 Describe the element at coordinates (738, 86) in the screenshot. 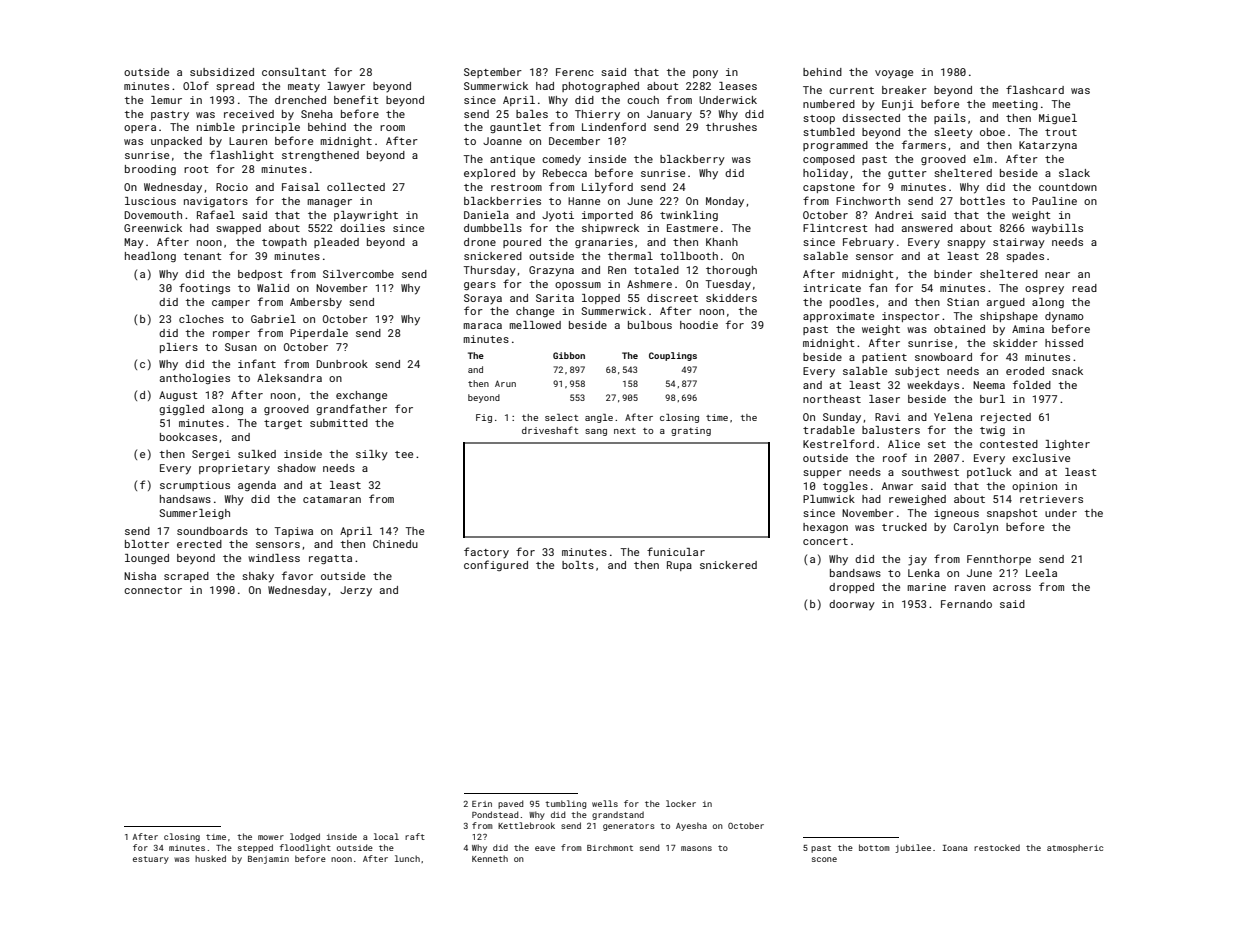

I see `leases` at that location.
